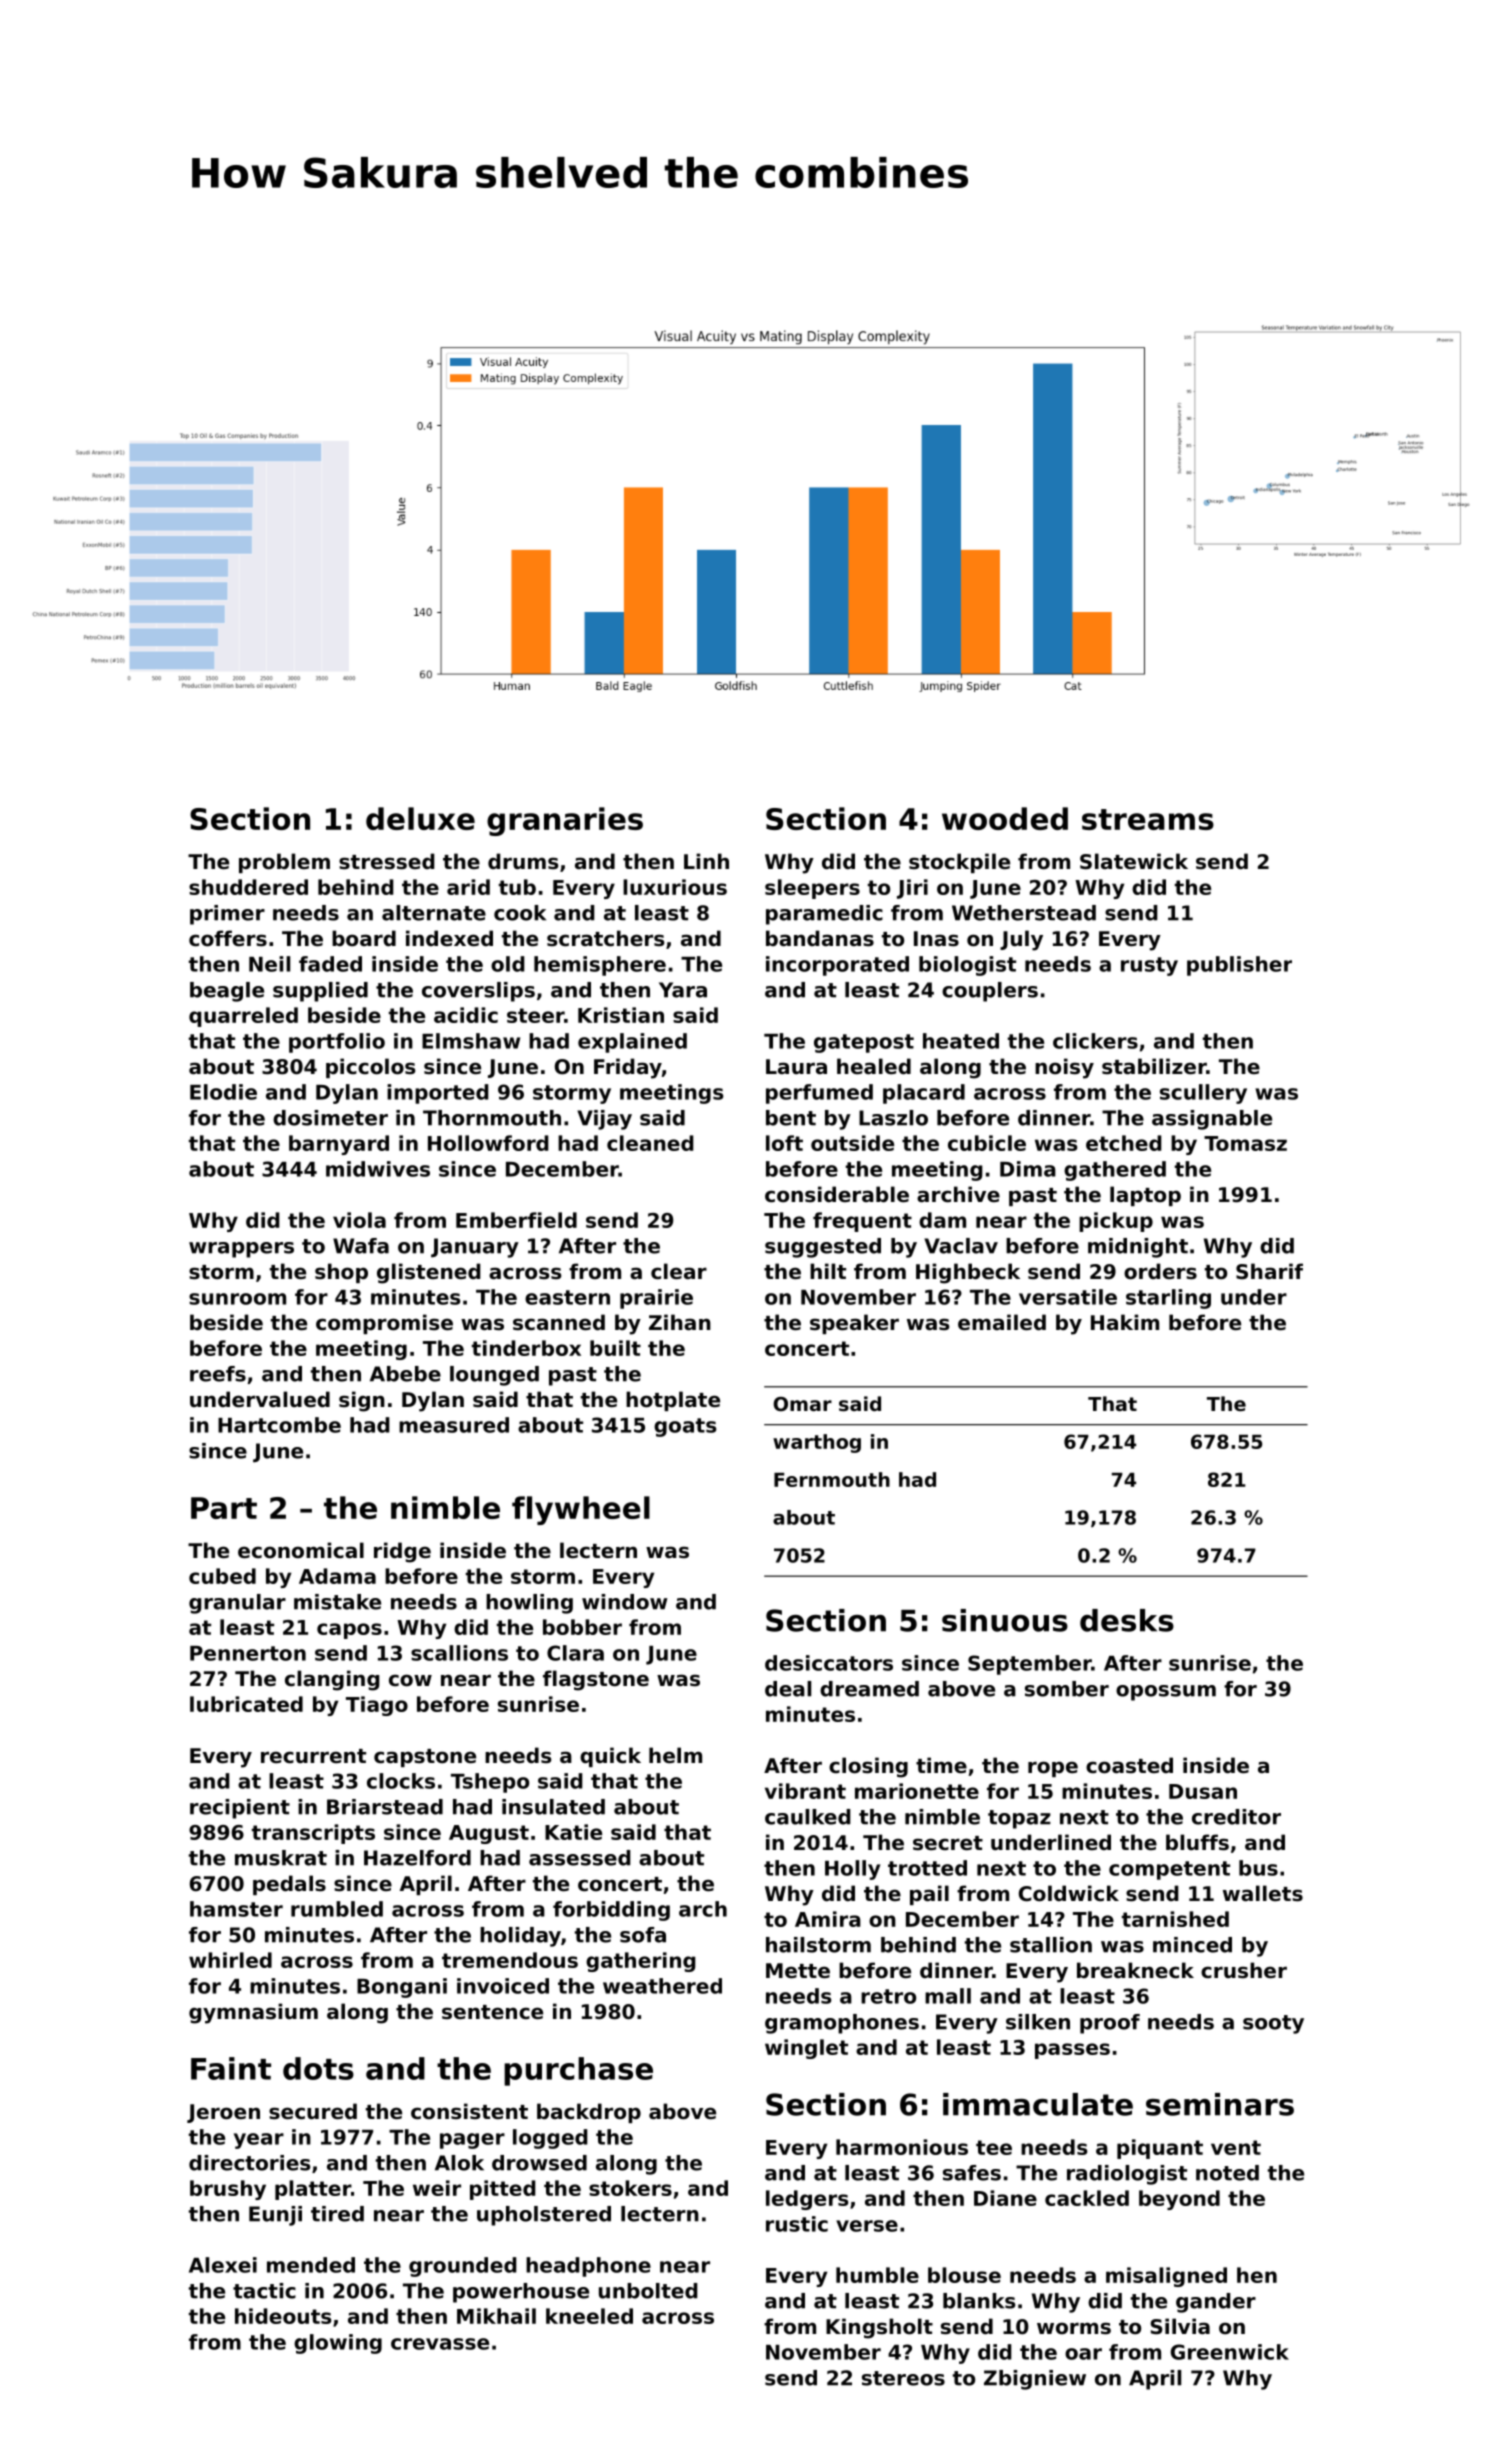 This image has height=2464, width=1496. Describe the element at coordinates (1005, 818) in the image. I see `wooded` at that location.
